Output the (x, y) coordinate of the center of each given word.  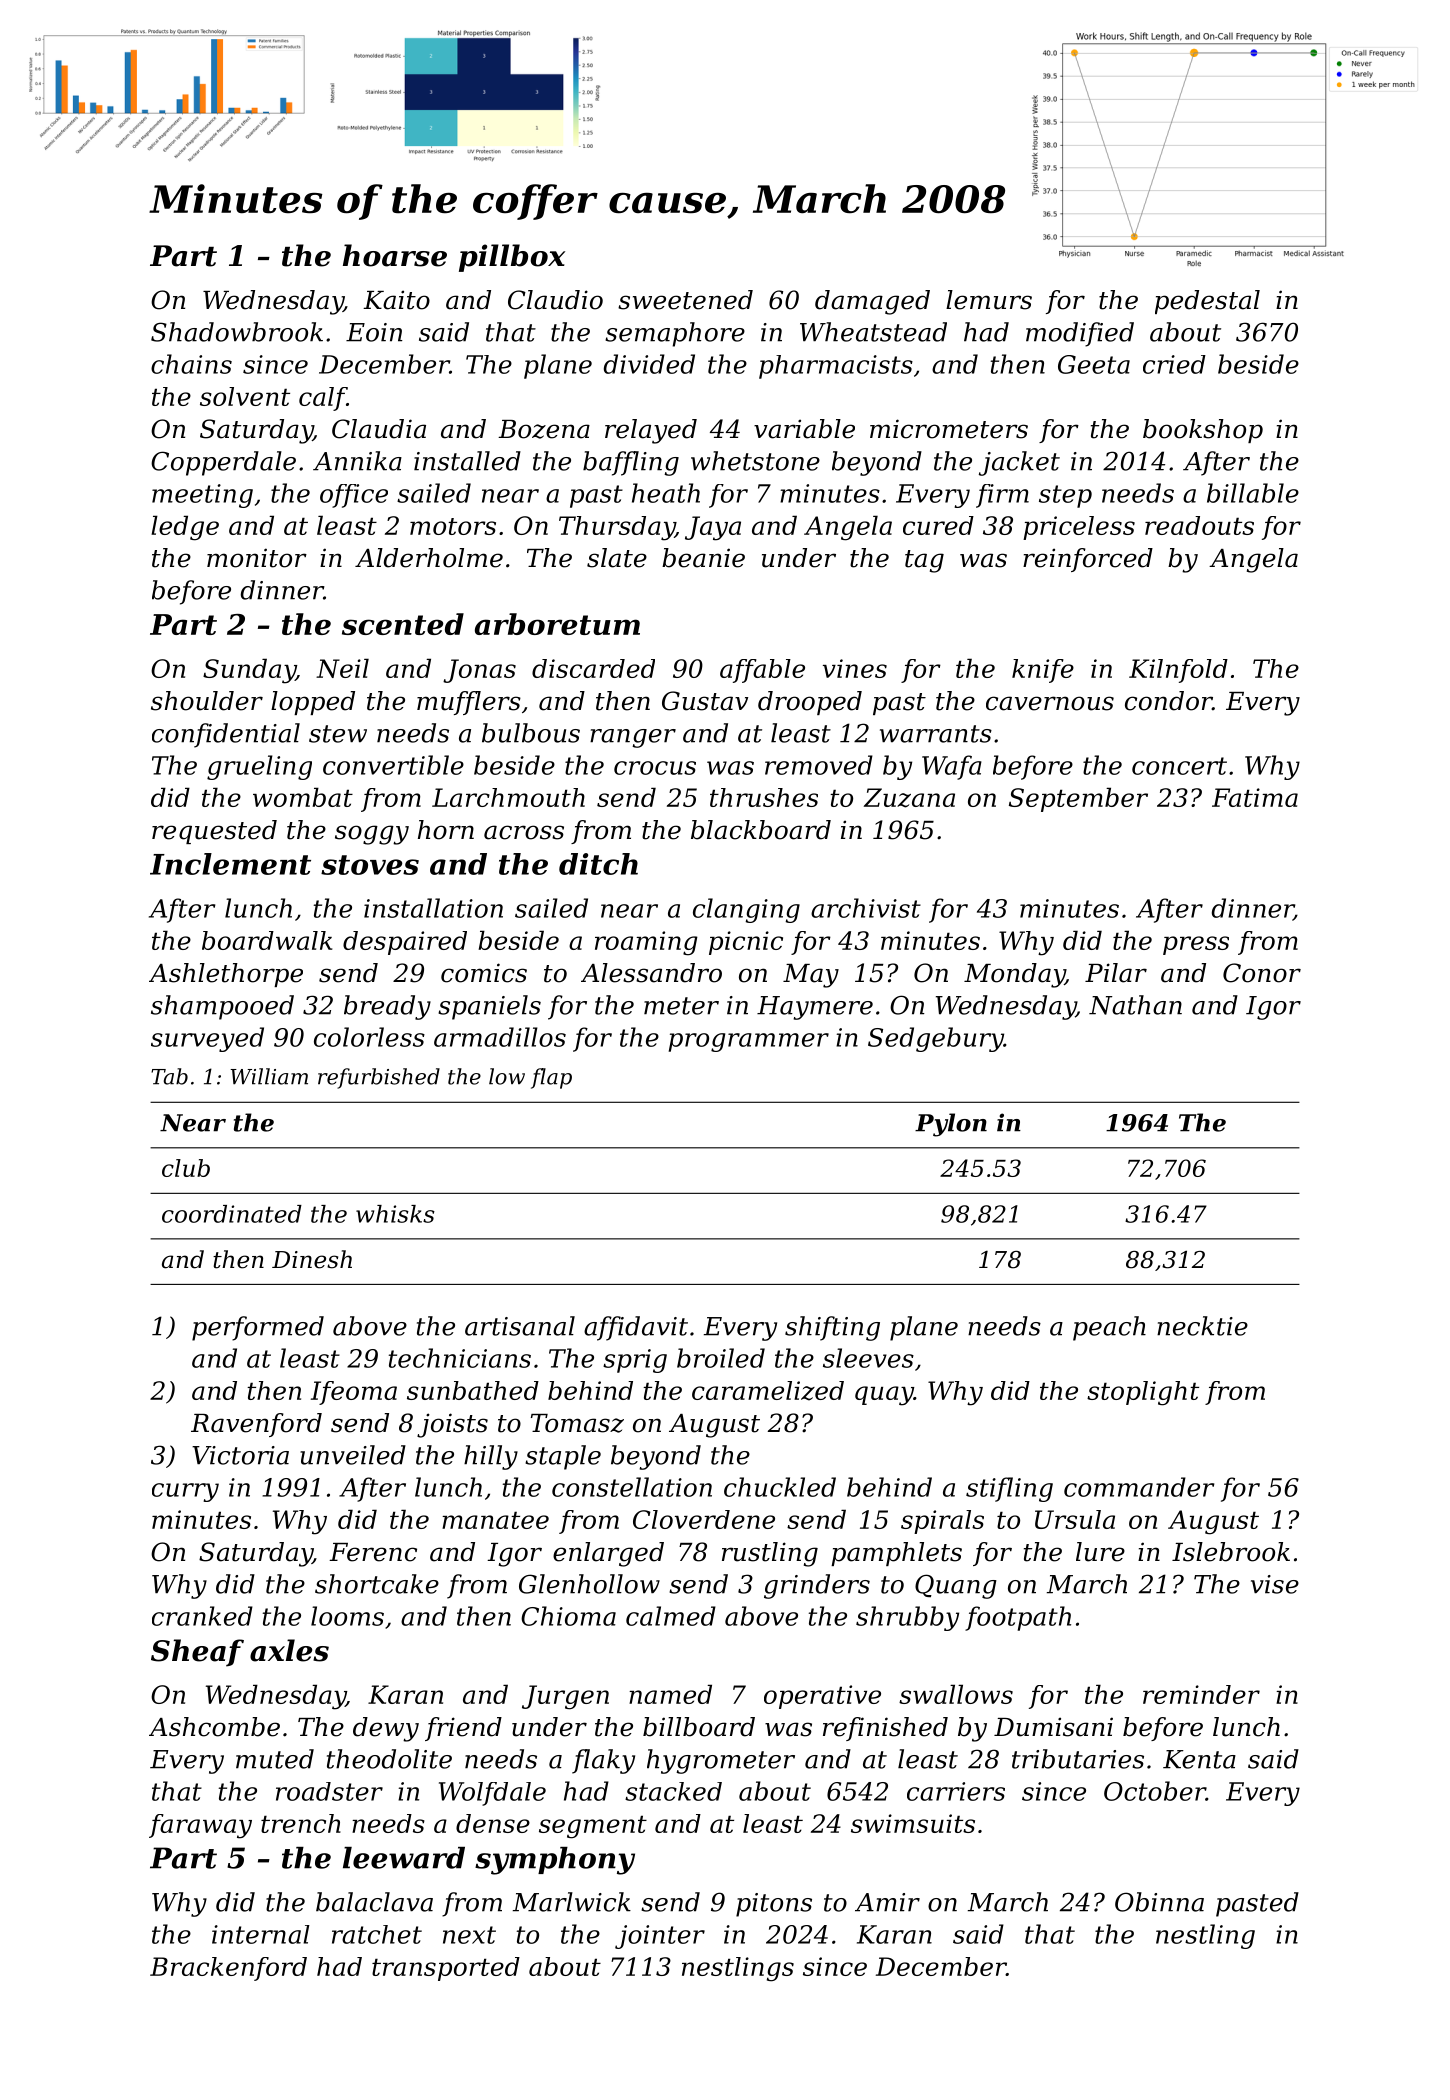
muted (275, 1759)
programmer (749, 1042)
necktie (1202, 1326)
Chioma (568, 1616)
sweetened (685, 300)
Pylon (951, 1125)
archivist (866, 908)
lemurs (989, 300)
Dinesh (312, 1259)
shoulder (207, 701)
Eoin (374, 332)
